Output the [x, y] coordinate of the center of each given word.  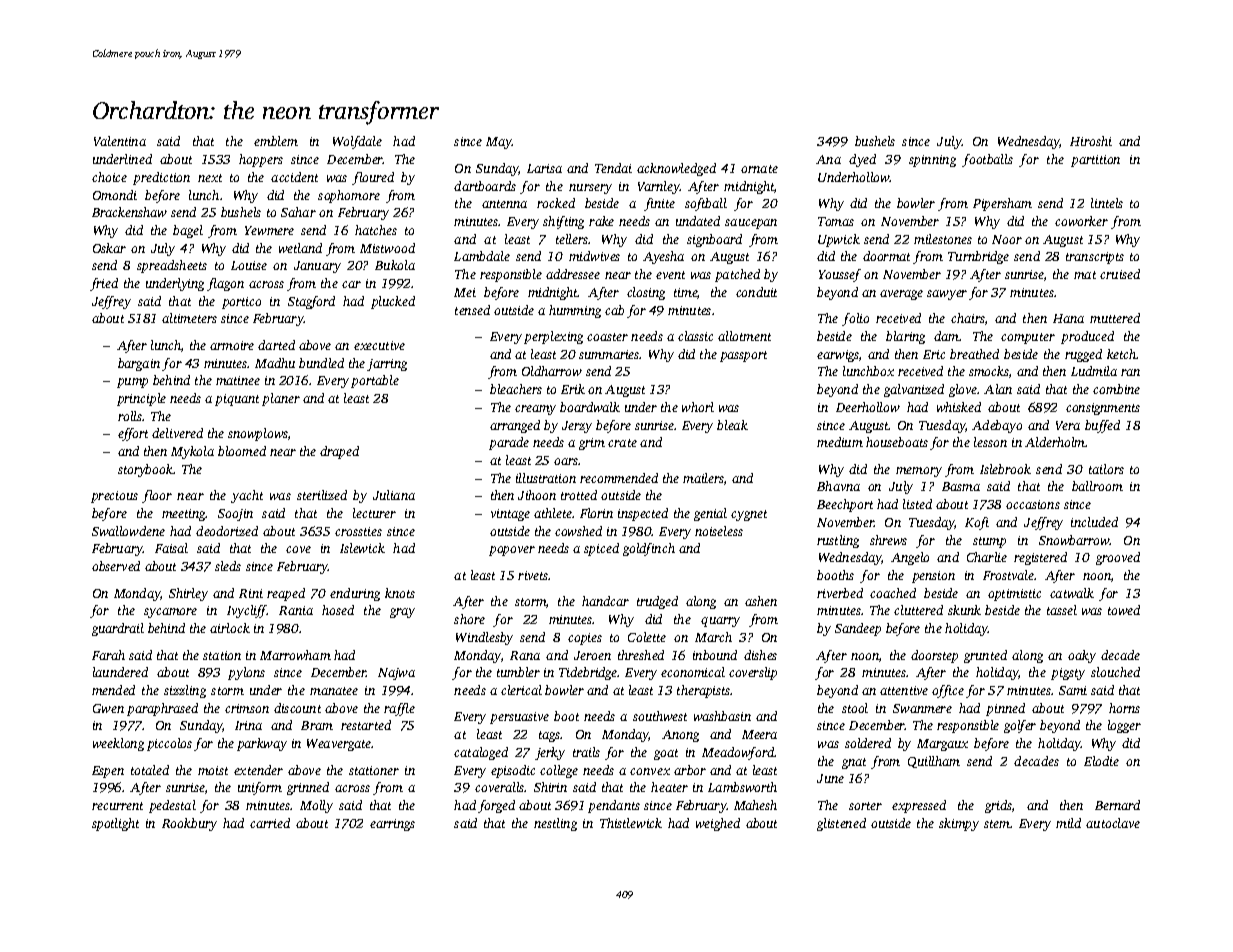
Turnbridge [978, 257]
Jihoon [537, 495]
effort [133, 434]
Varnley [659, 187]
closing [646, 293]
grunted [985, 656]
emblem [276, 141]
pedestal [172, 806]
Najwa [396, 674]
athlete [553, 513]
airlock [230, 628]
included [1094, 522]
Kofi [977, 523]
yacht [247, 496]
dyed [862, 160]
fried [104, 284]
